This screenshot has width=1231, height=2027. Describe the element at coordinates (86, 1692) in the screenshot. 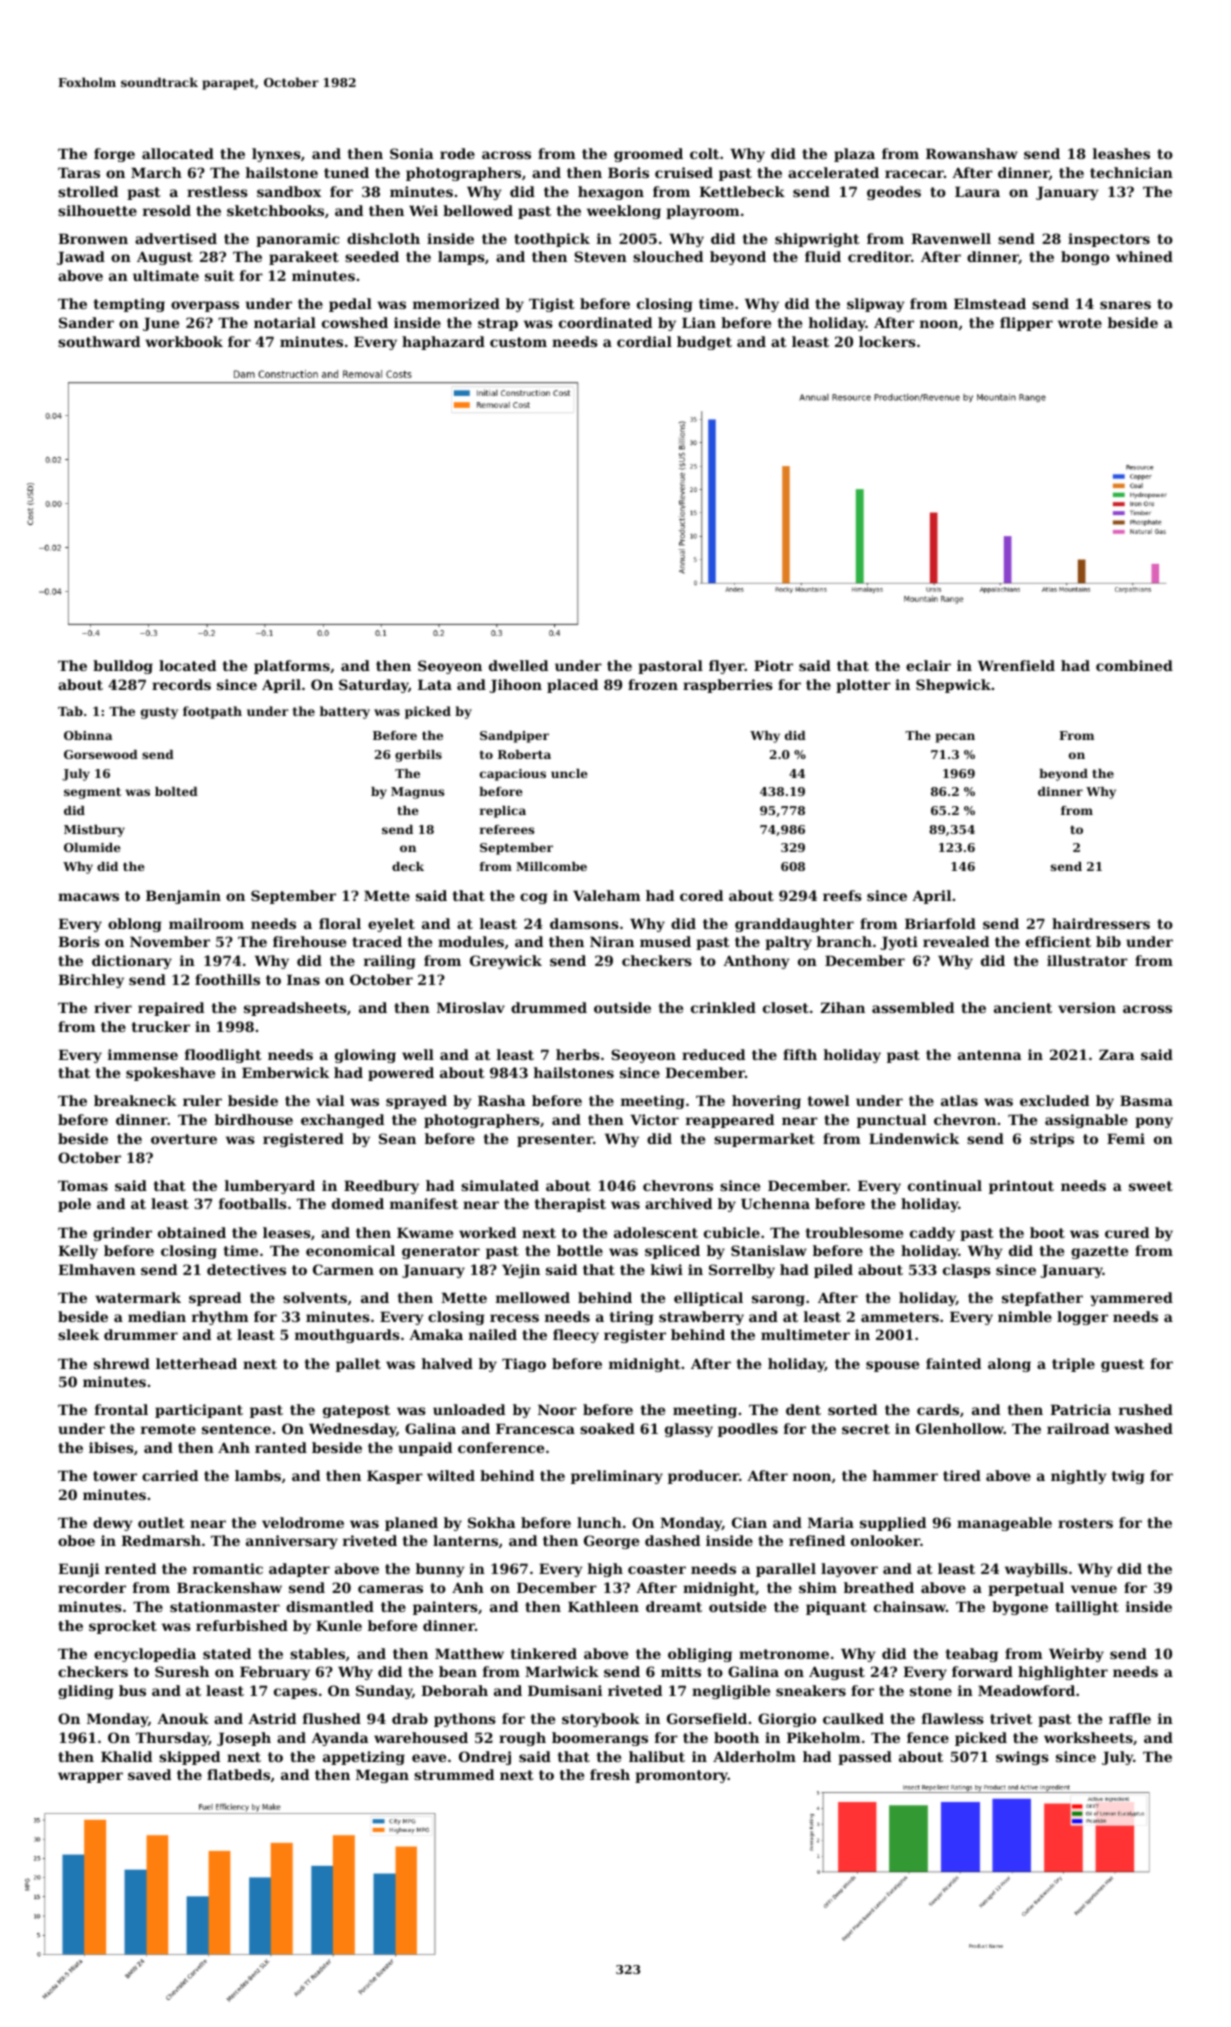

I see `gliding` at that location.
